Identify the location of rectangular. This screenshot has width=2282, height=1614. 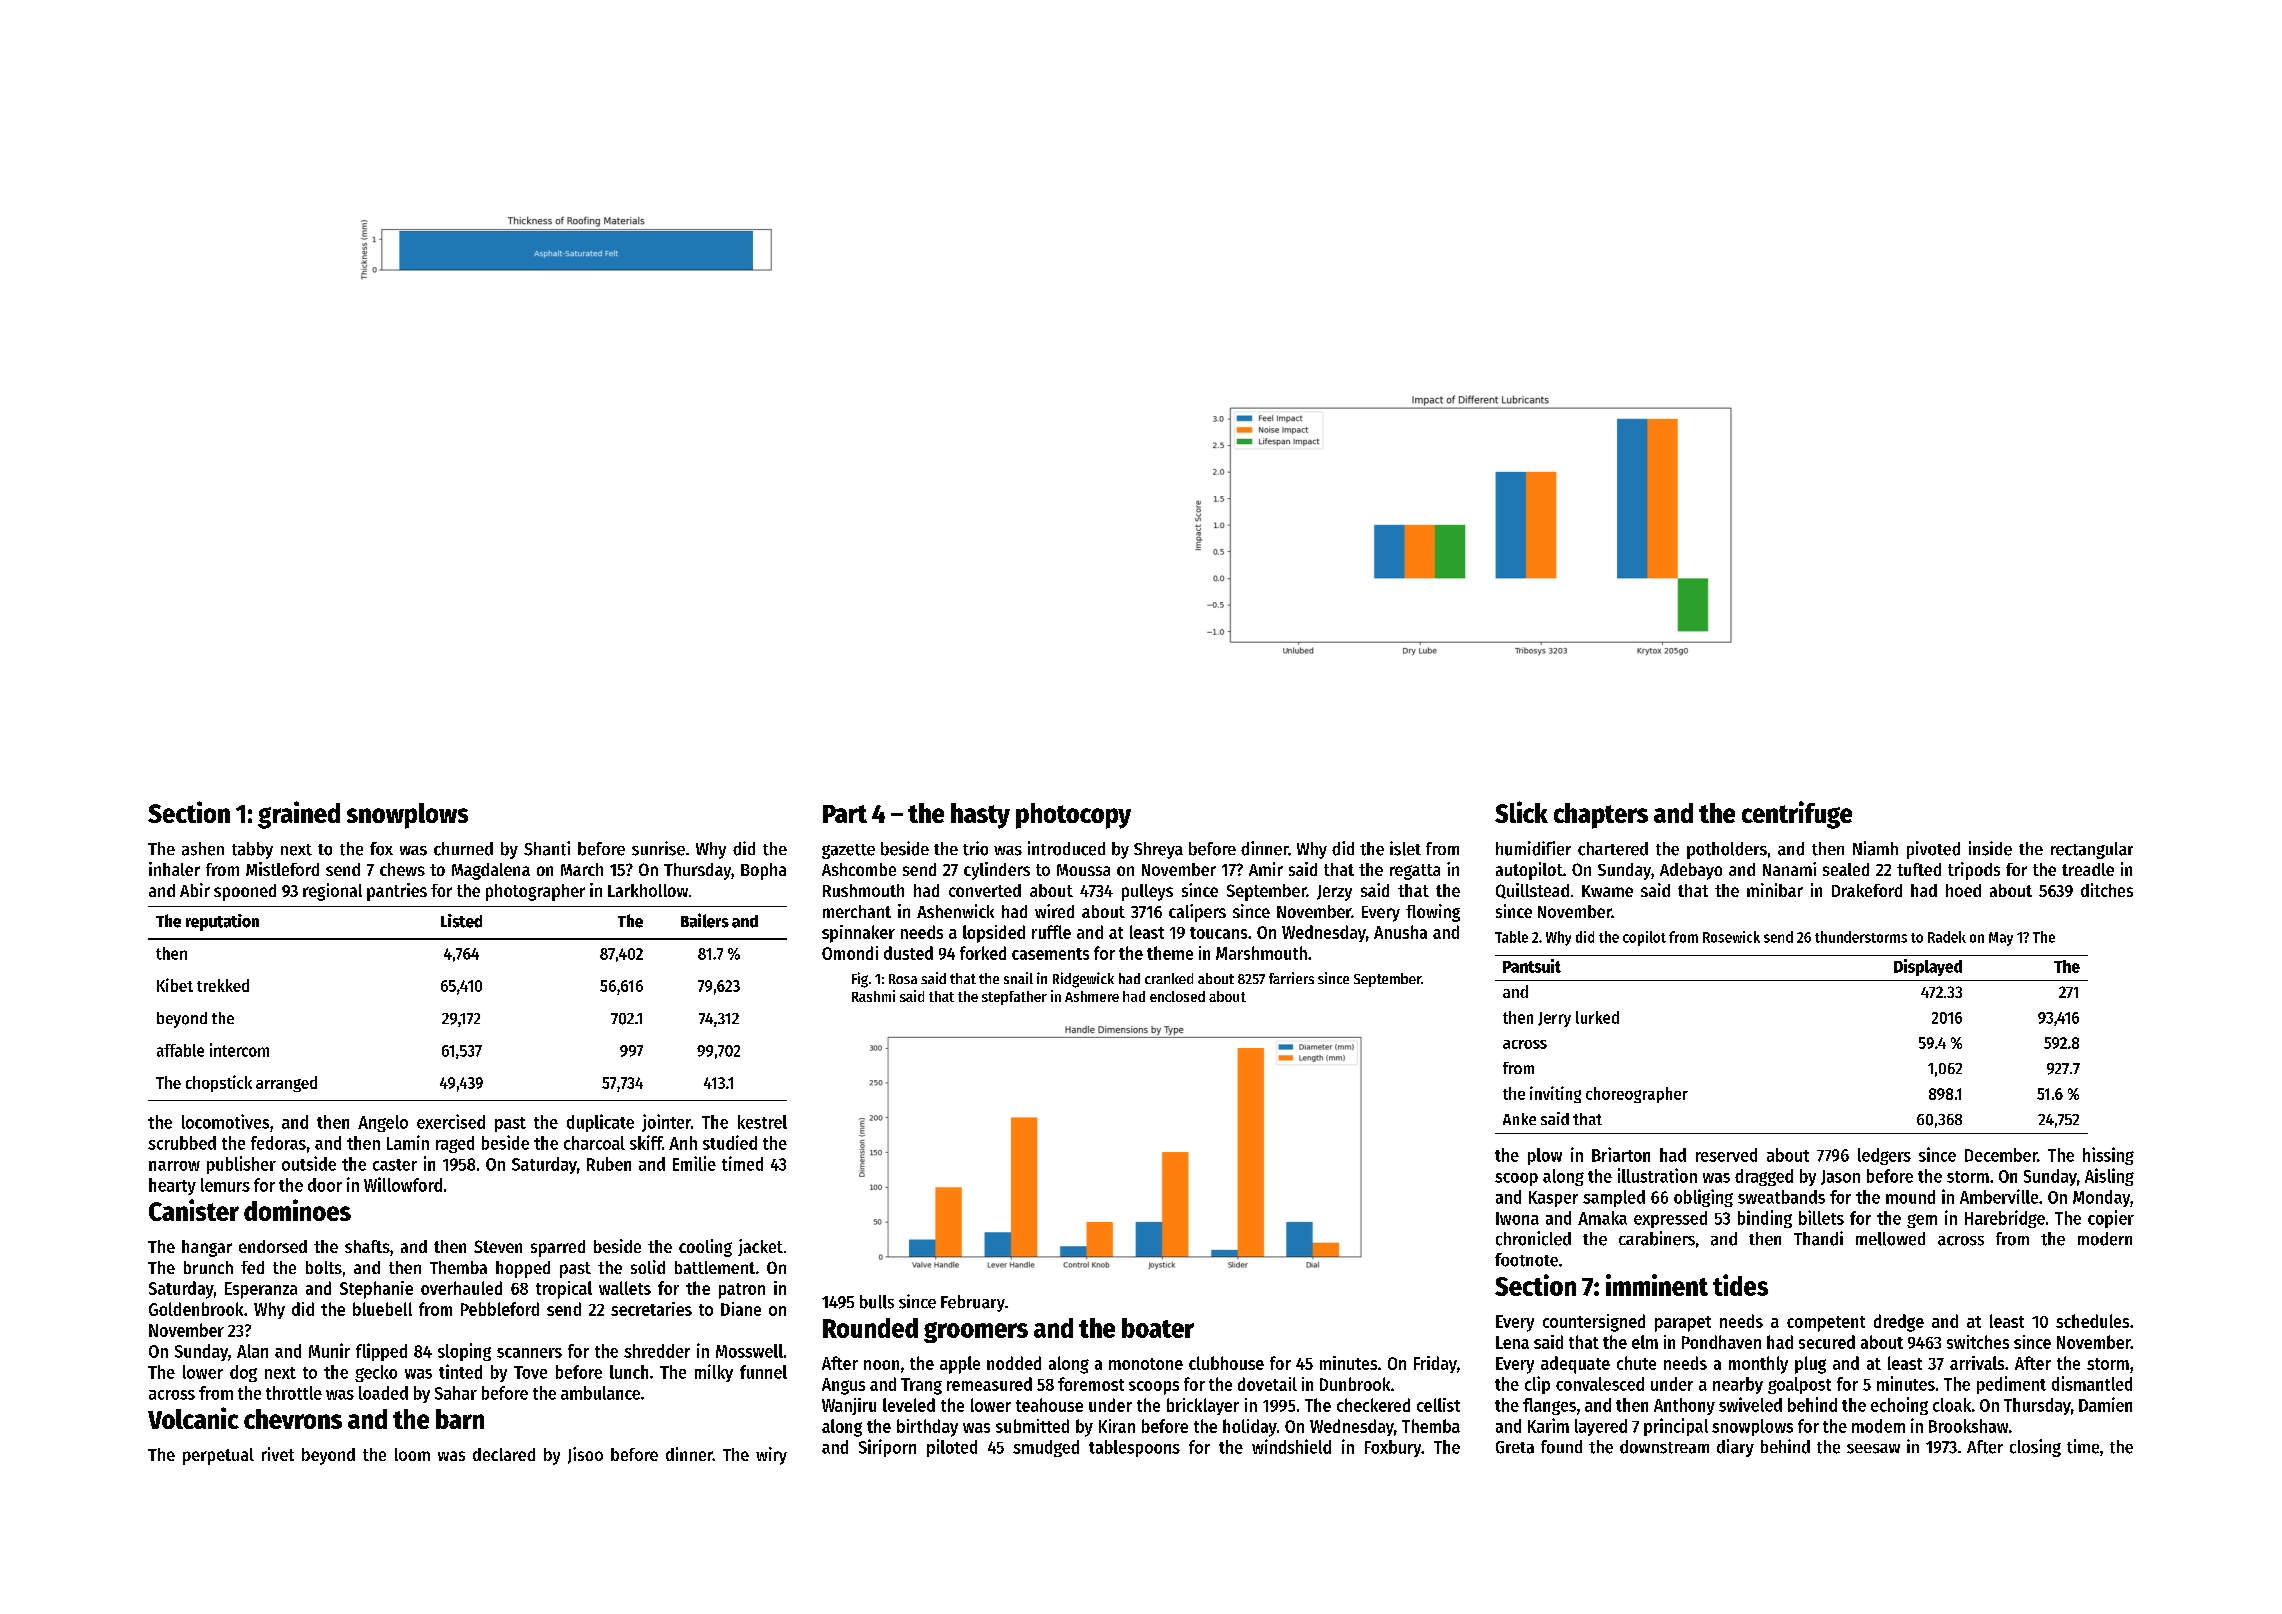
(2092, 850).
